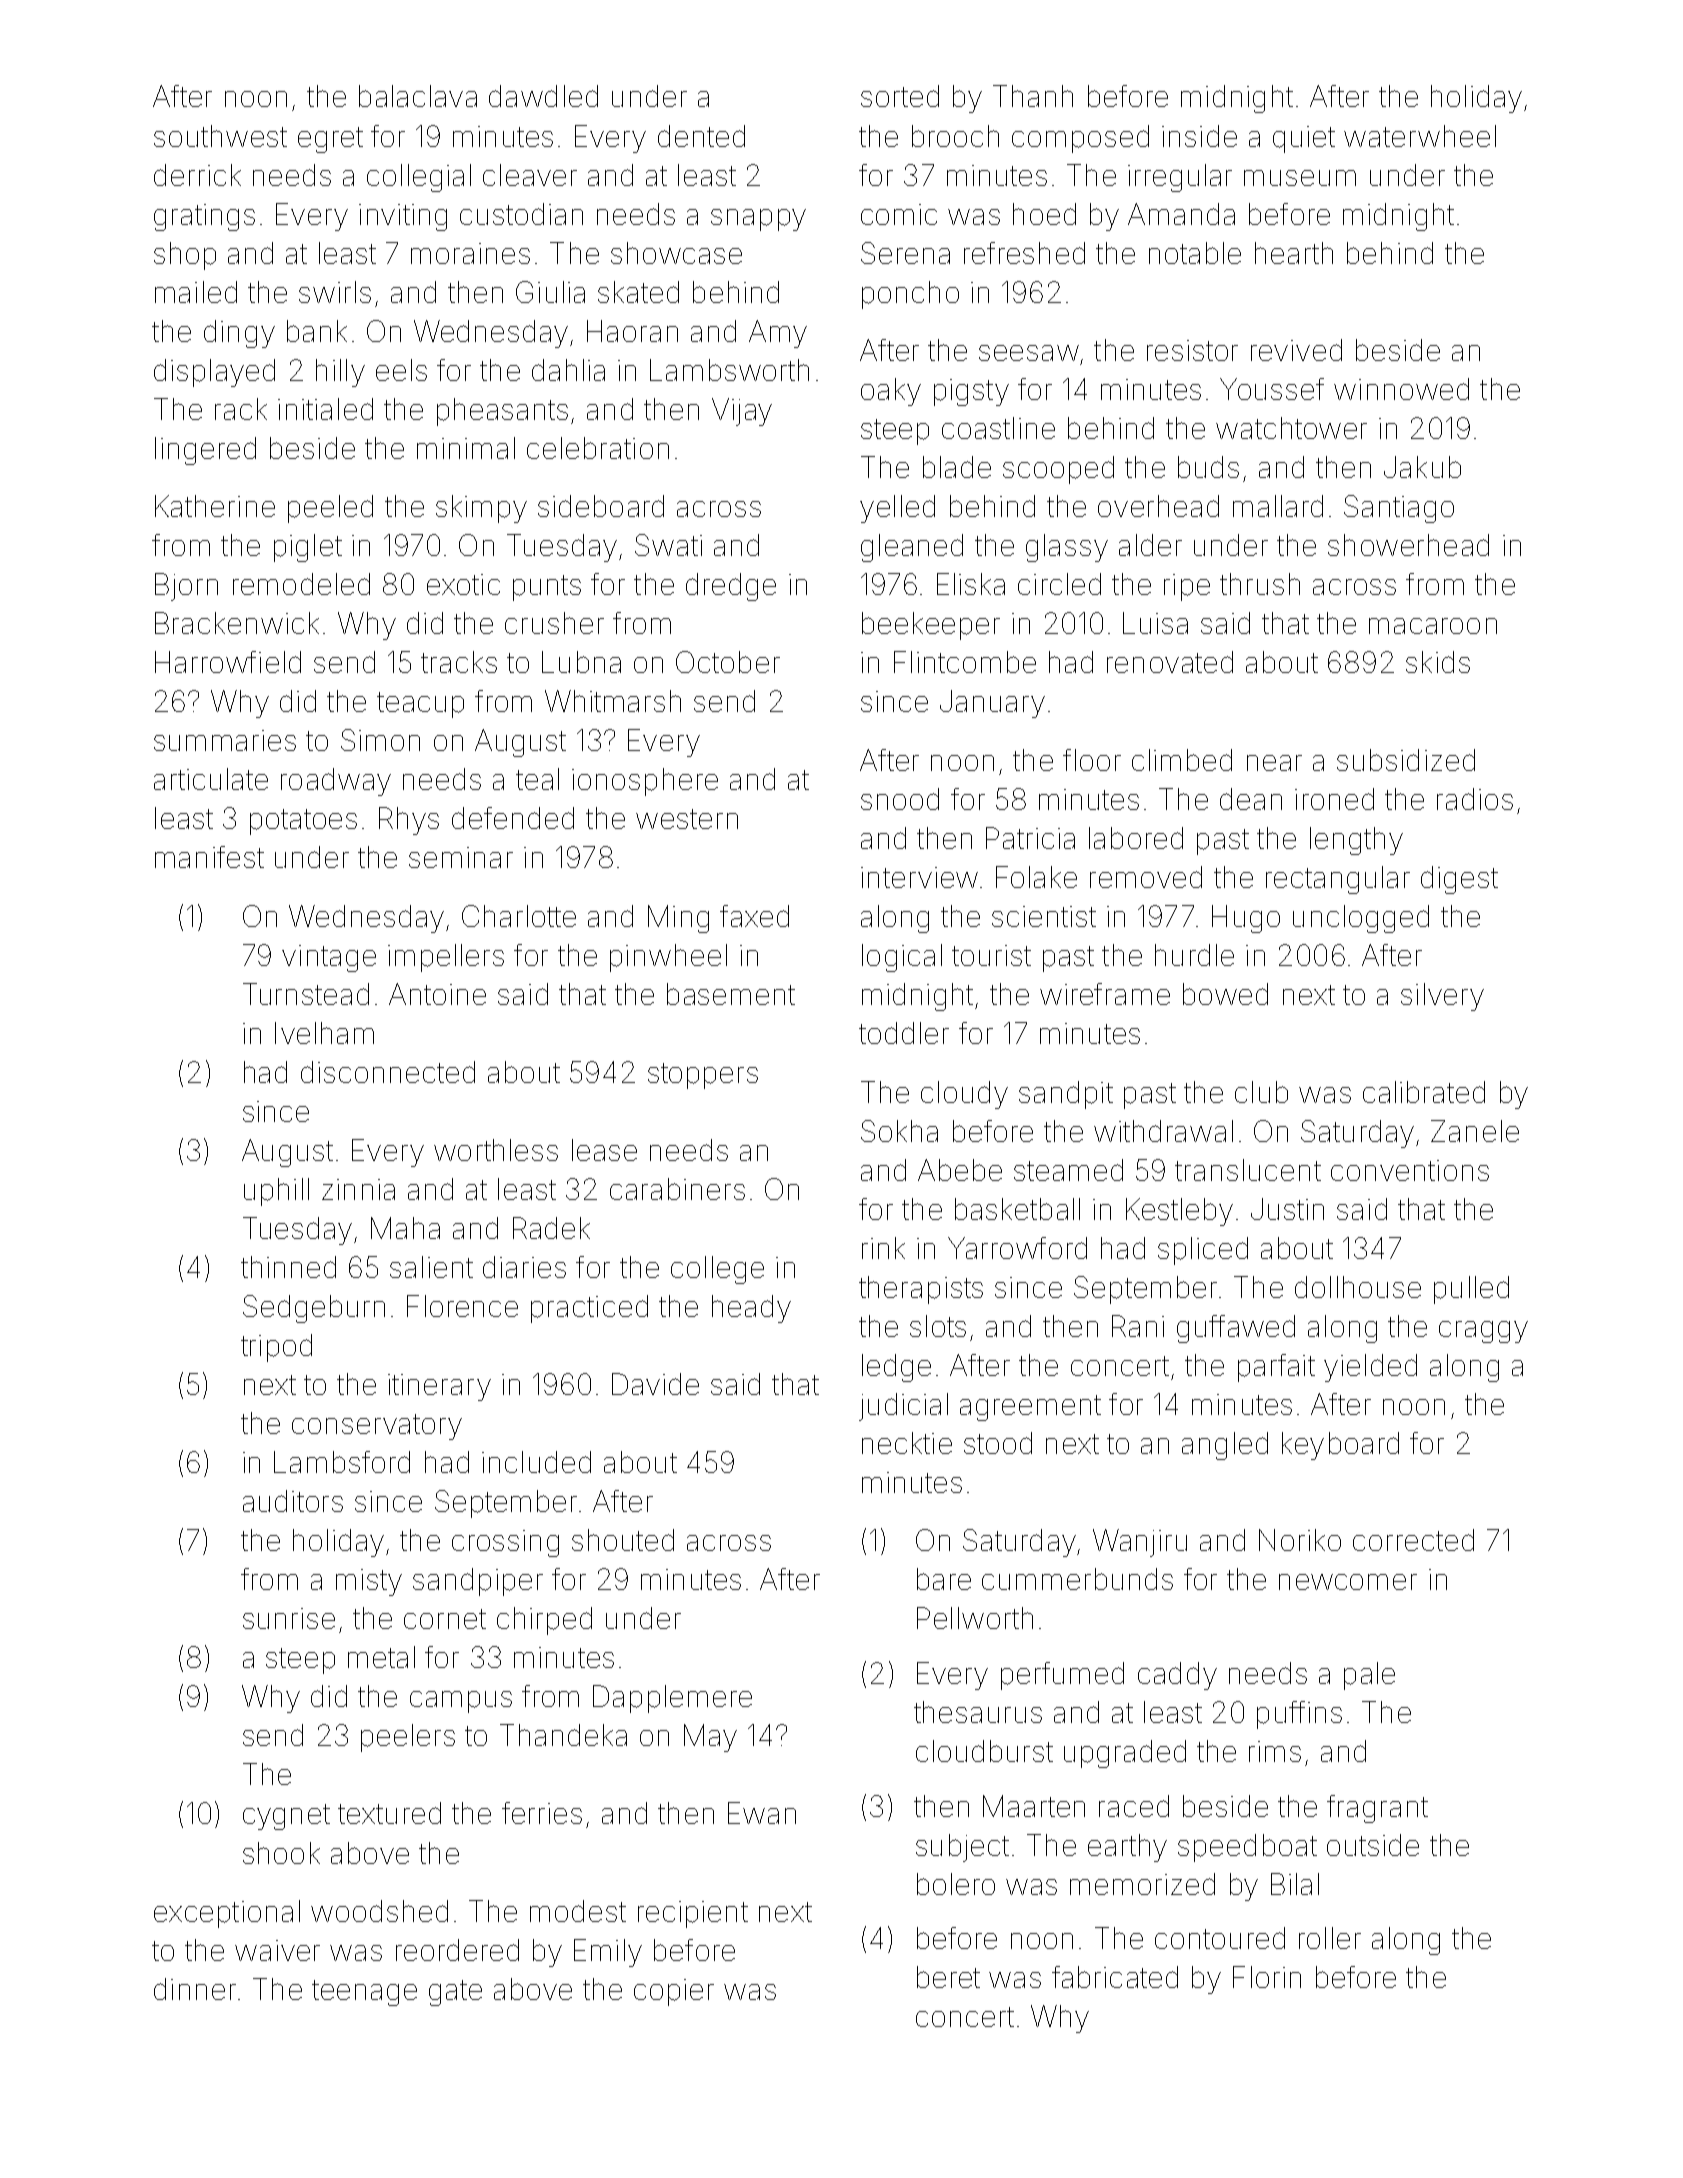 This page has width=1683, height=2178. Describe the element at coordinates (674, 1992) in the page. I see `copier` at that location.
